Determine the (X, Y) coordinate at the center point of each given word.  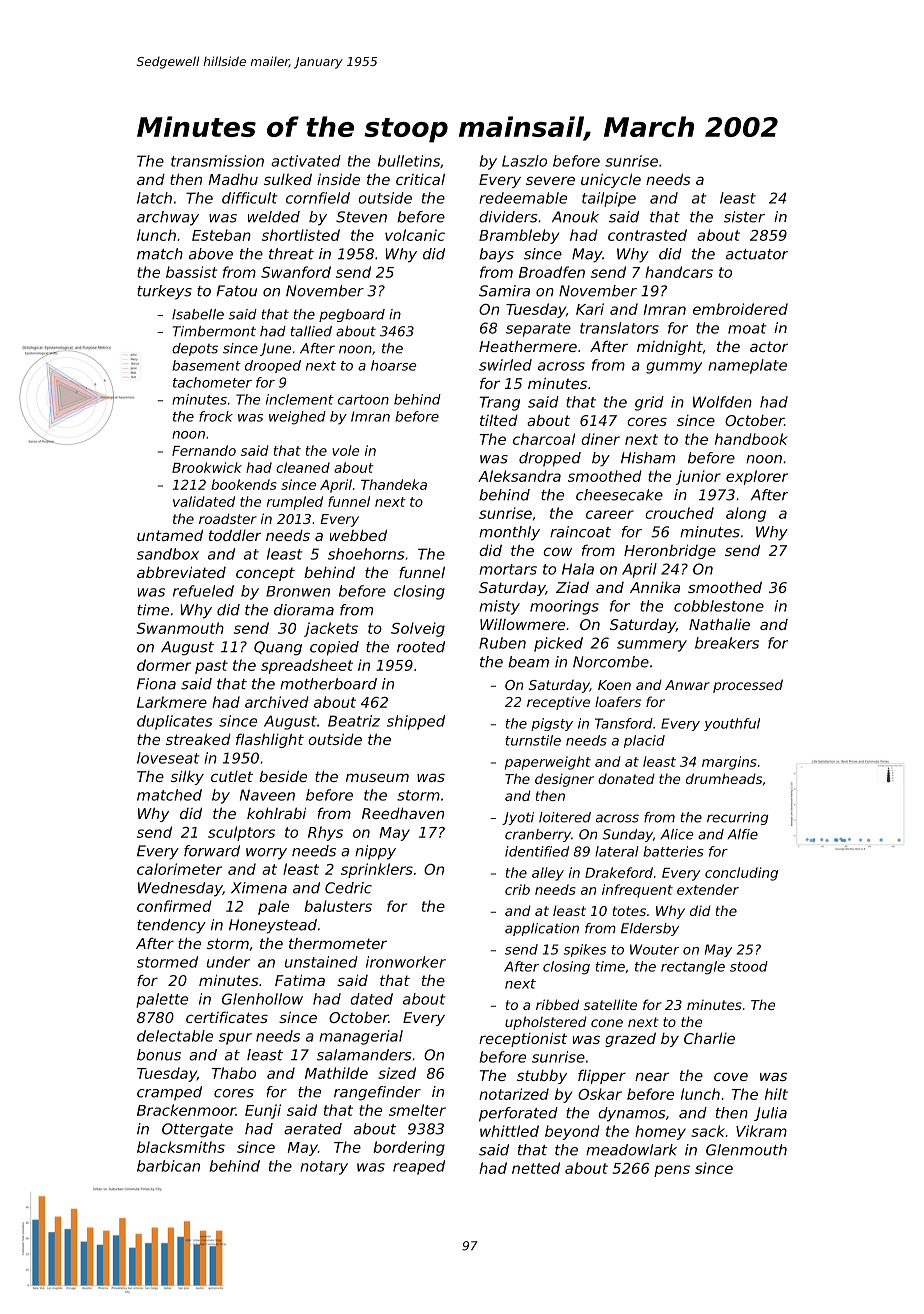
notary (324, 1168)
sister (744, 217)
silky (187, 777)
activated (306, 161)
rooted (421, 647)
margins (729, 763)
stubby (542, 1076)
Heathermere (528, 346)
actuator (757, 254)
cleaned (303, 467)
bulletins (409, 161)
